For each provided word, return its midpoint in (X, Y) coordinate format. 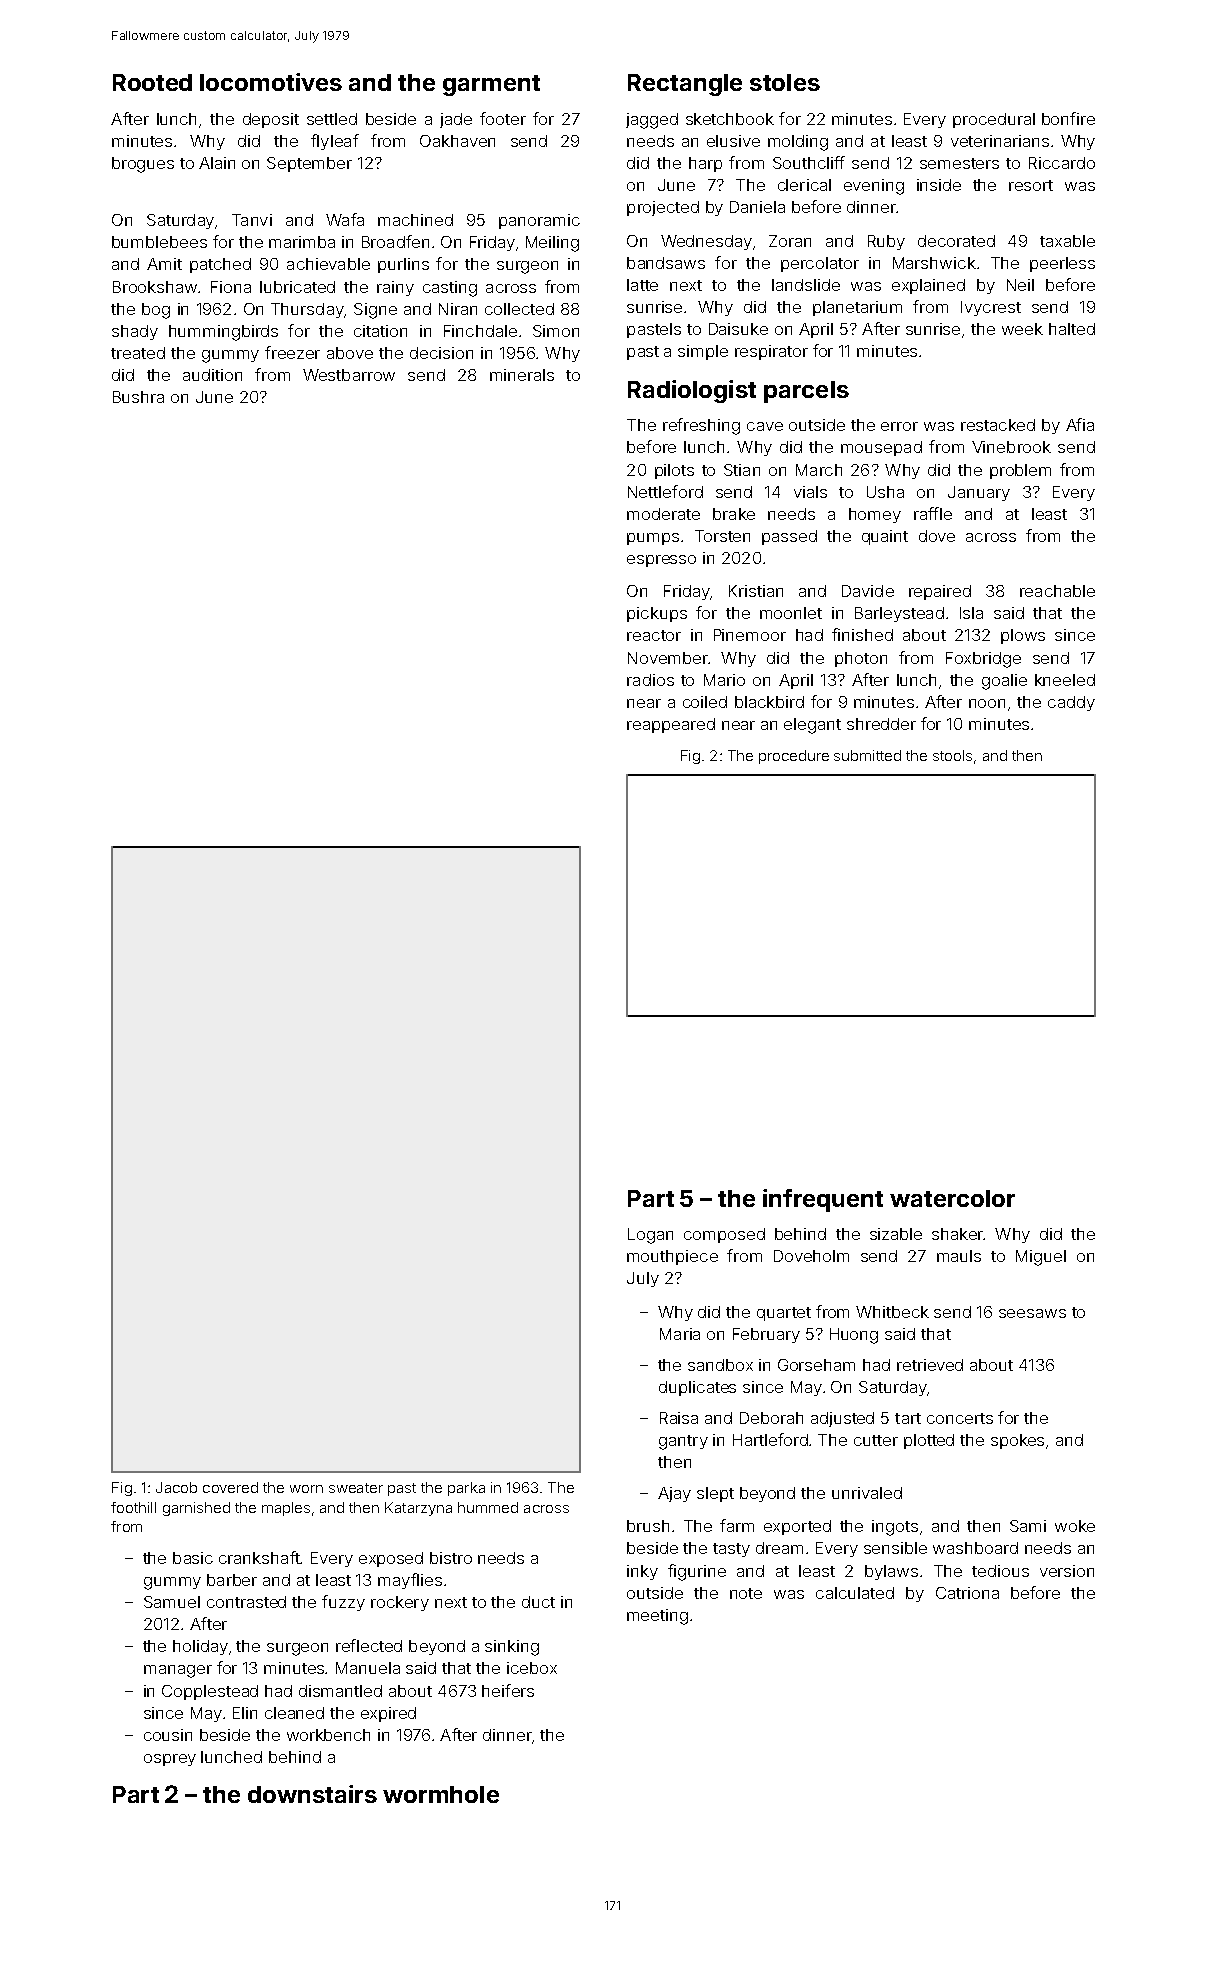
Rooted (152, 82)
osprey (170, 1760)
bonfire (1068, 118)
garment (491, 85)
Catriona (967, 1593)
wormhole (441, 1794)
